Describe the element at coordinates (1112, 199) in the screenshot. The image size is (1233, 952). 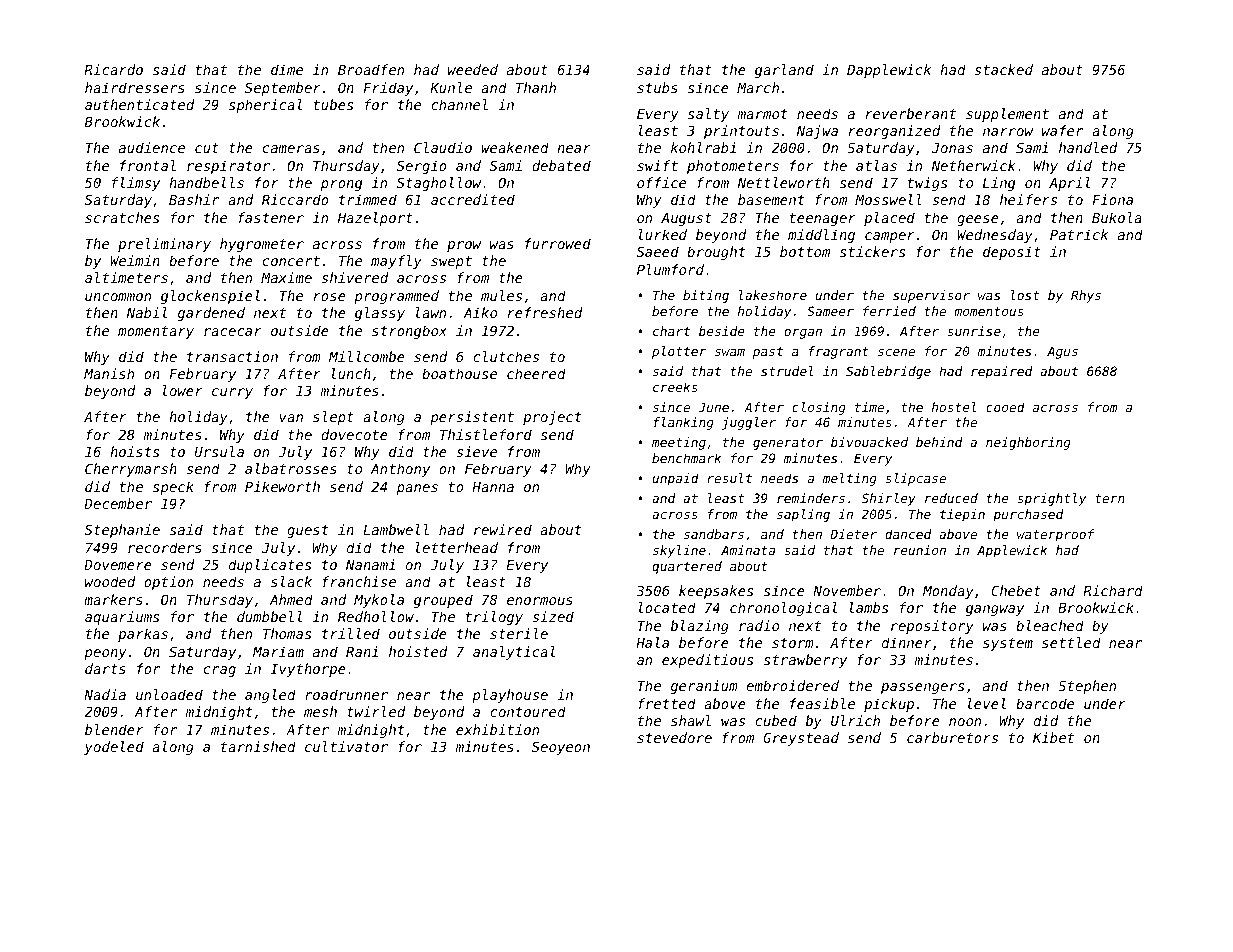
I see `Fiona` at that location.
